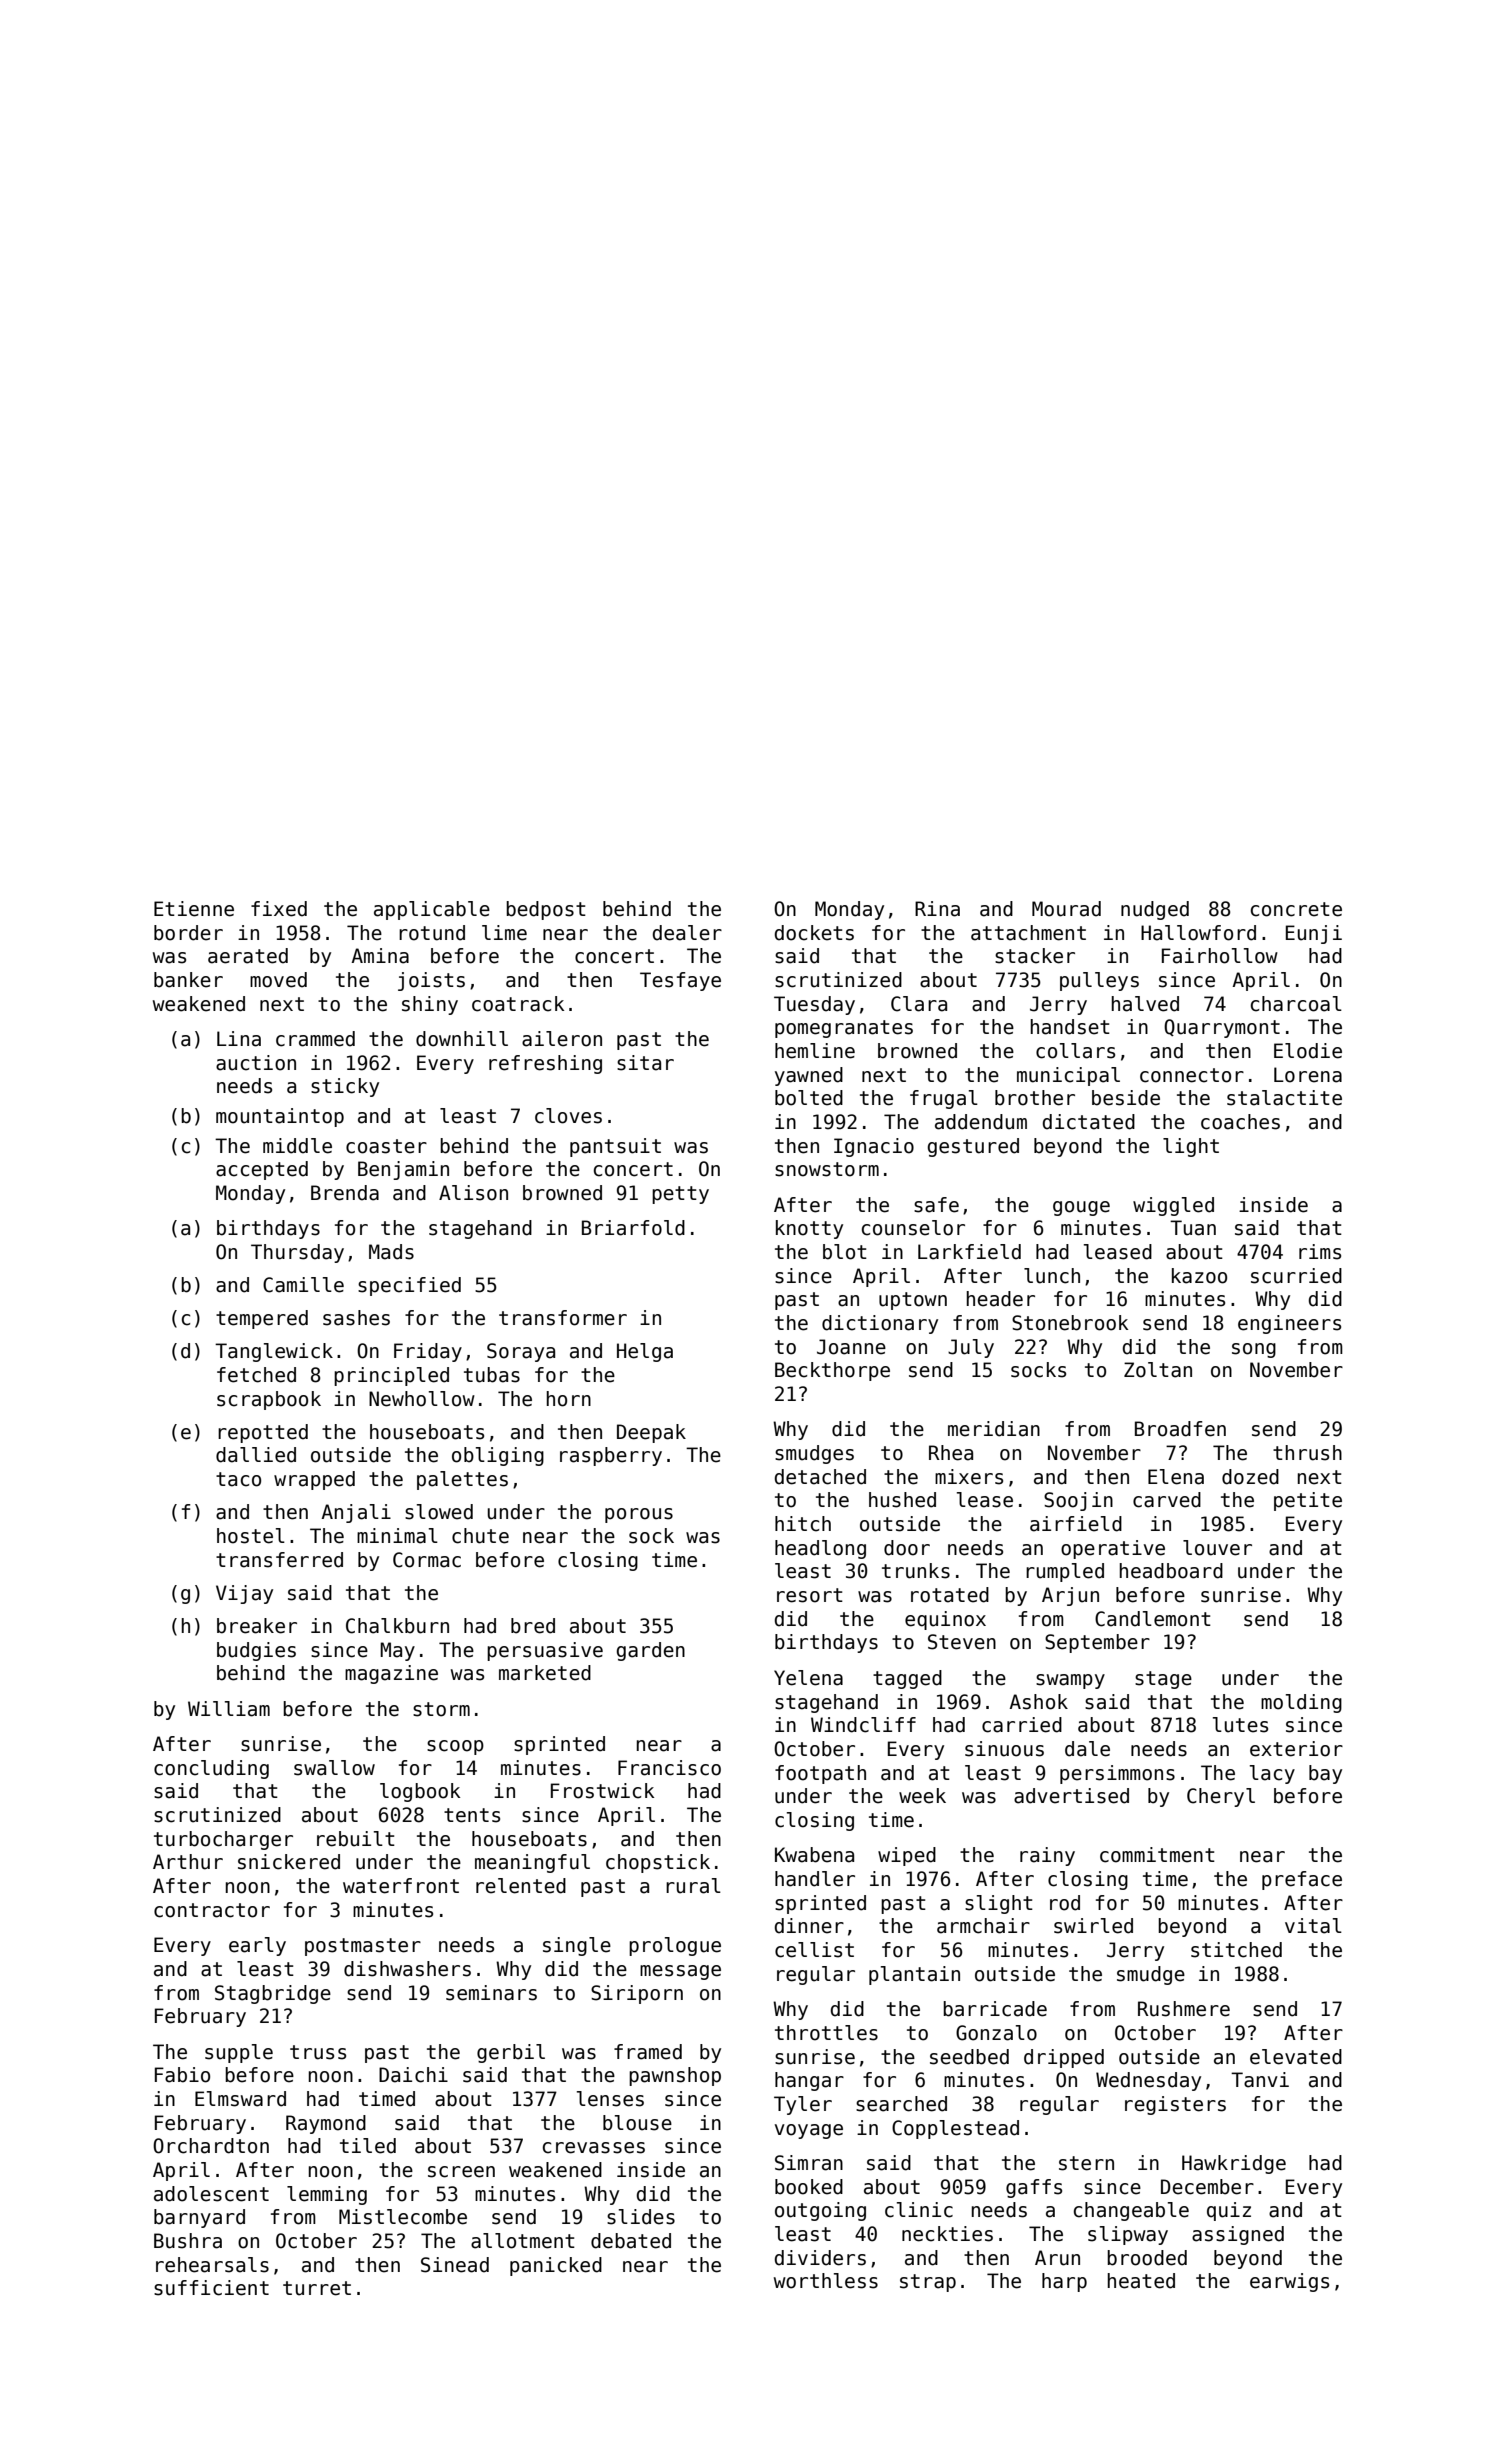 This screenshot has height=2464, width=1496. What do you see at coordinates (1308, 1501) in the screenshot?
I see `petite` at bounding box center [1308, 1501].
